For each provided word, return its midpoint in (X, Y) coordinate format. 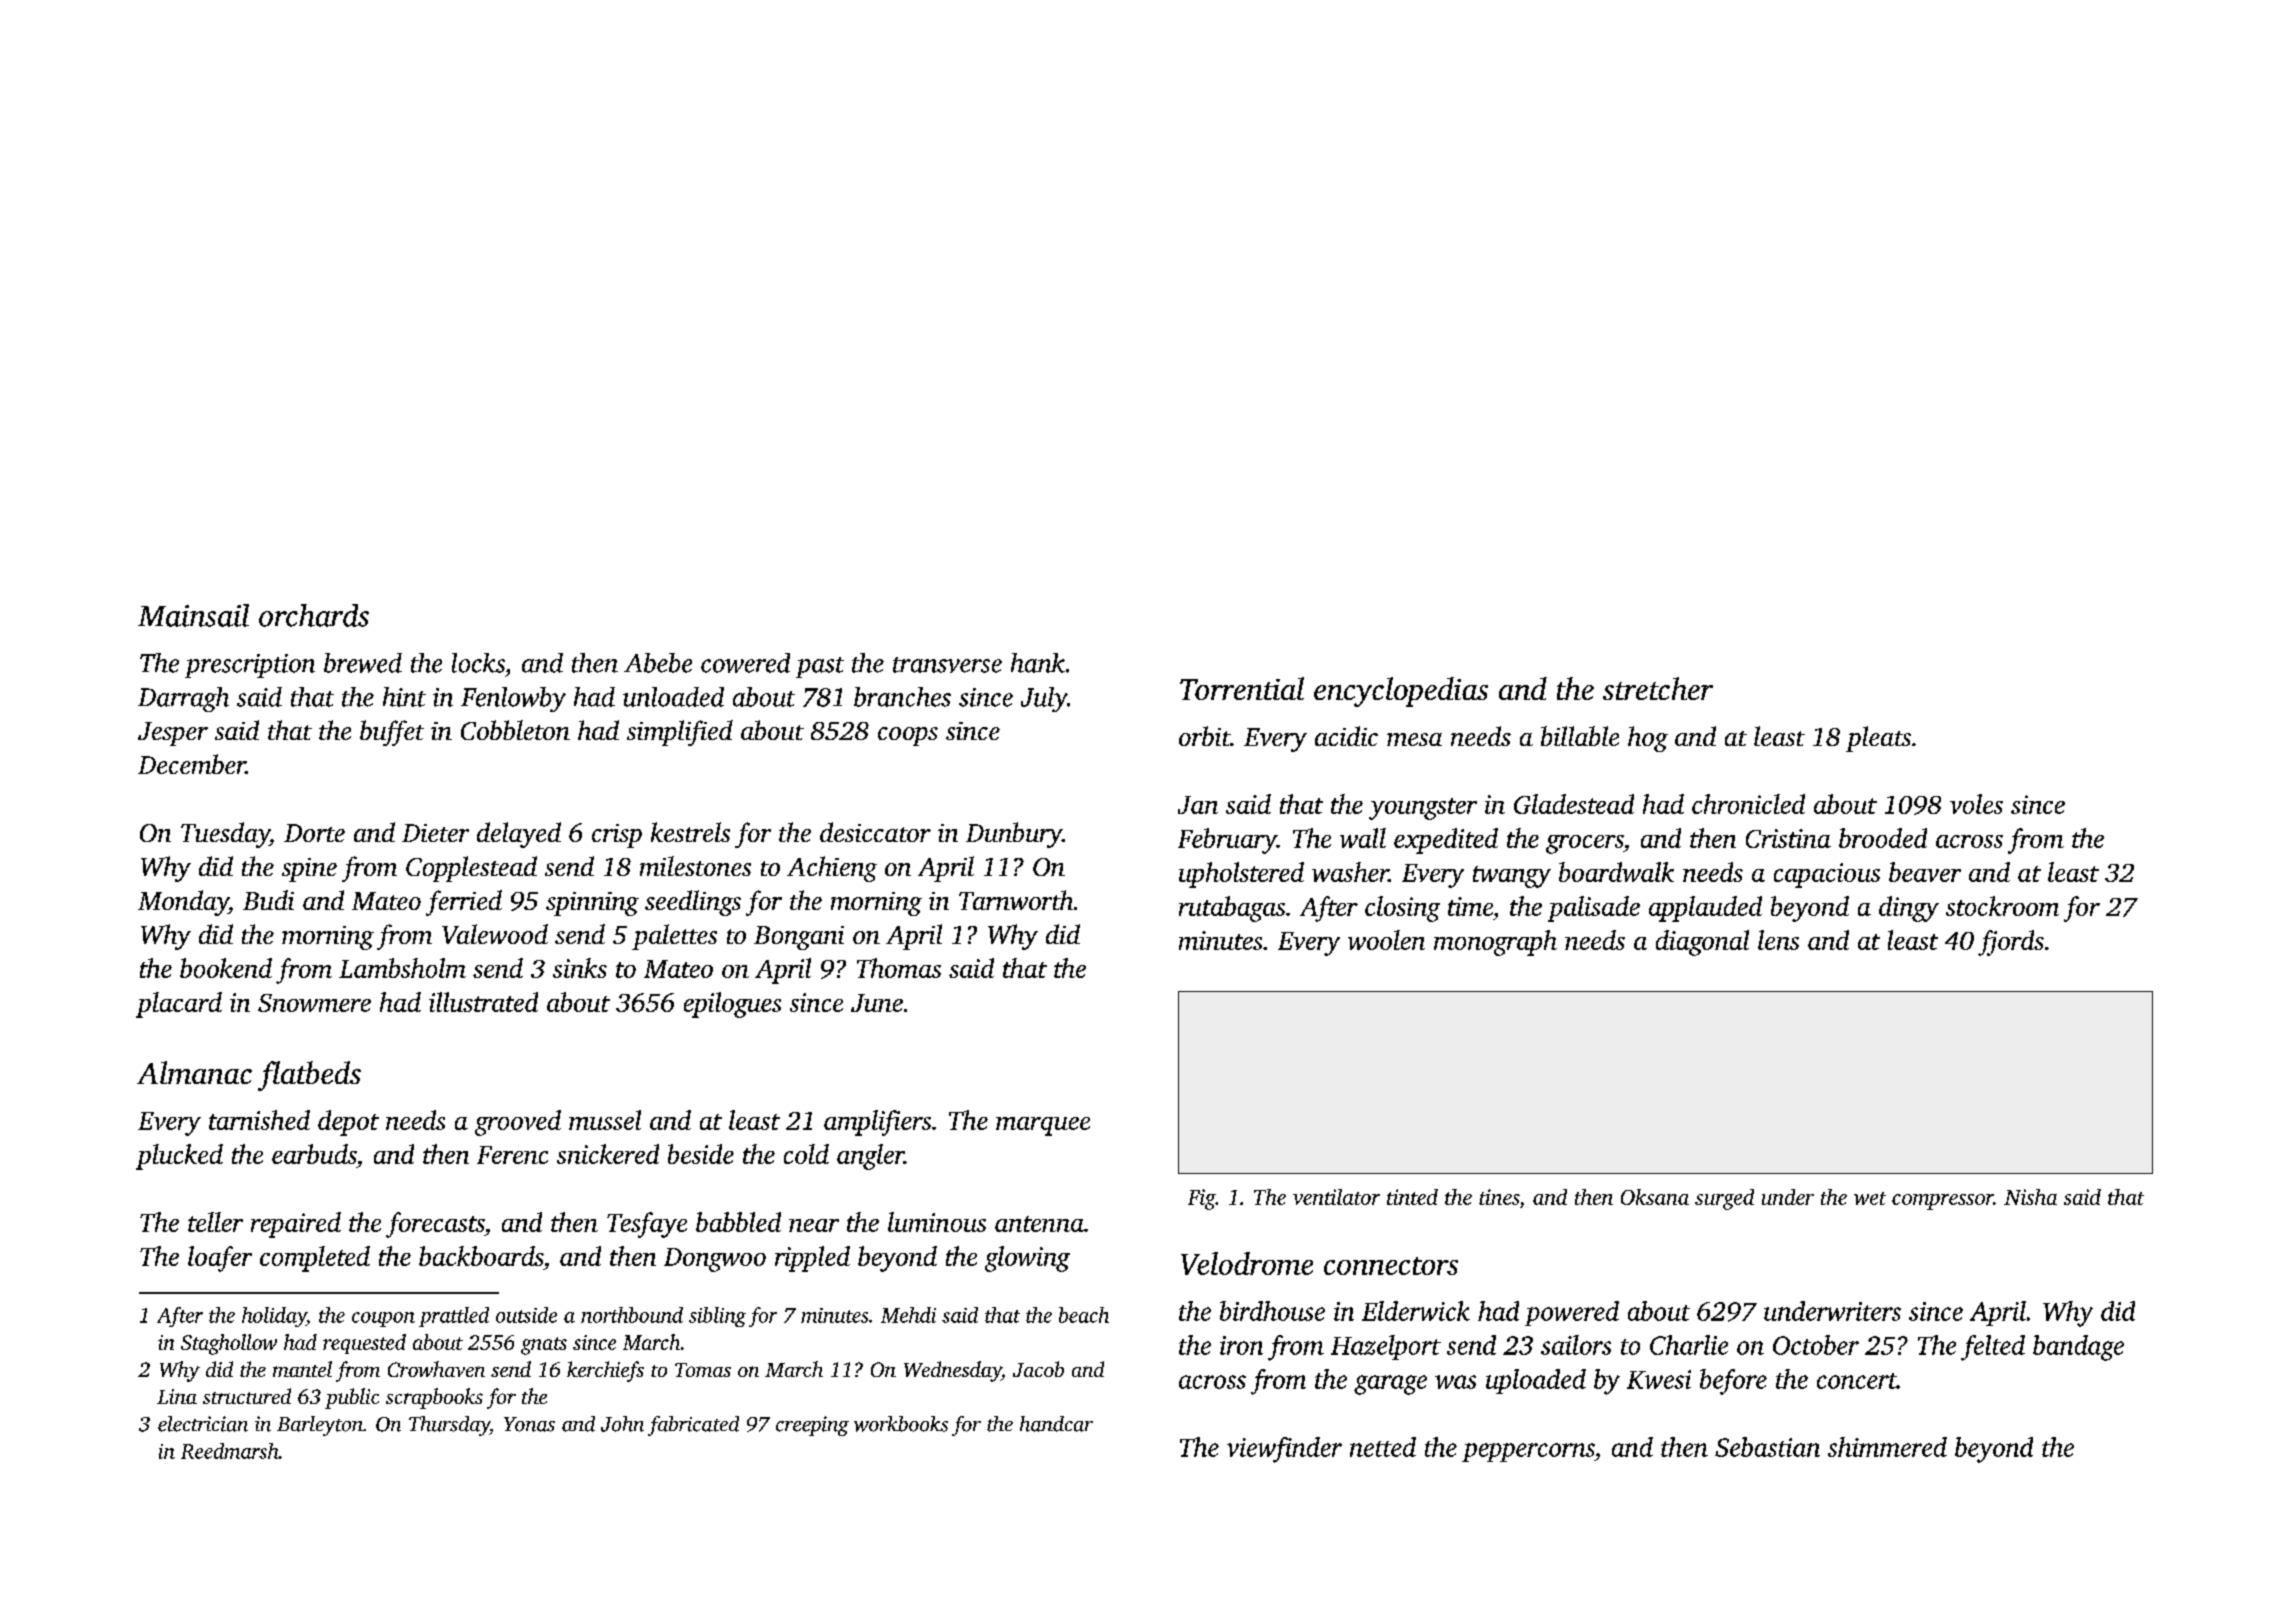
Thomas (899, 968)
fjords (2011, 943)
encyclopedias (1401, 692)
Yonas (529, 1424)
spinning (592, 904)
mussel (605, 1120)
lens (1778, 940)
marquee (1043, 1126)
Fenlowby (513, 699)
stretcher (1658, 688)
